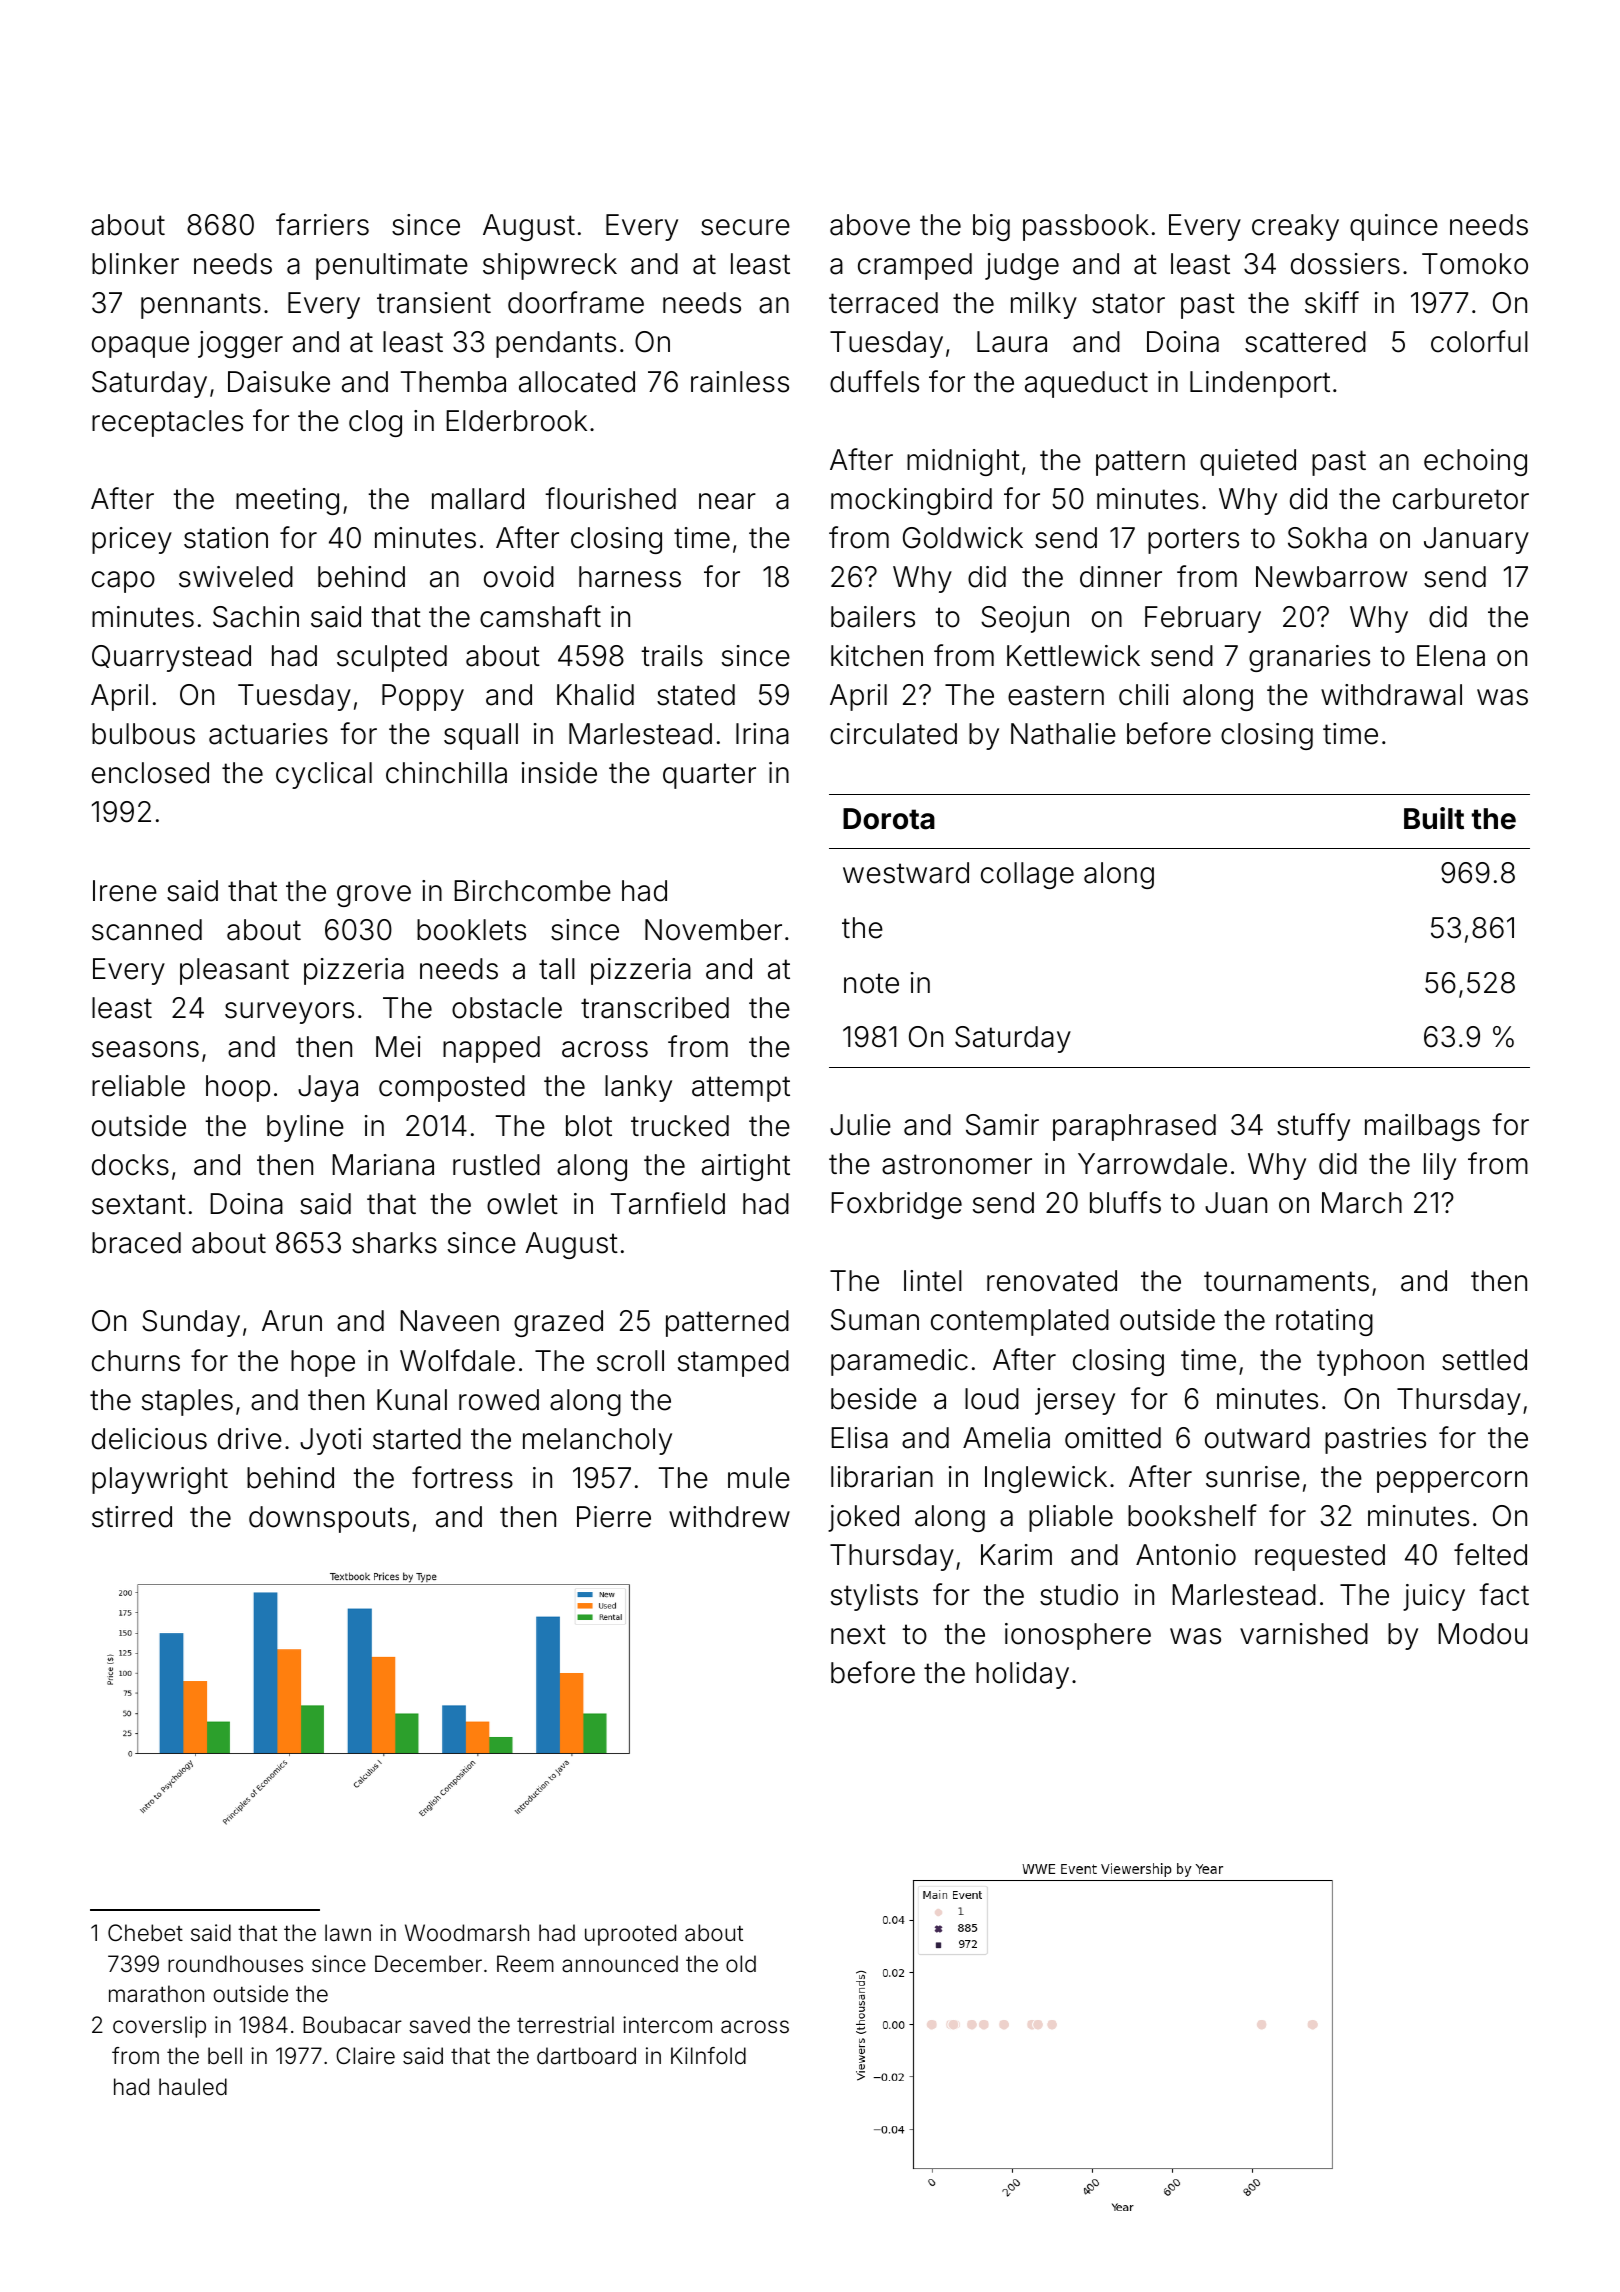 This screenshot has height=2292, width=1620. Describe the element at coordinates (1434, 818) in the screenshot. I see `Built` at that location.
